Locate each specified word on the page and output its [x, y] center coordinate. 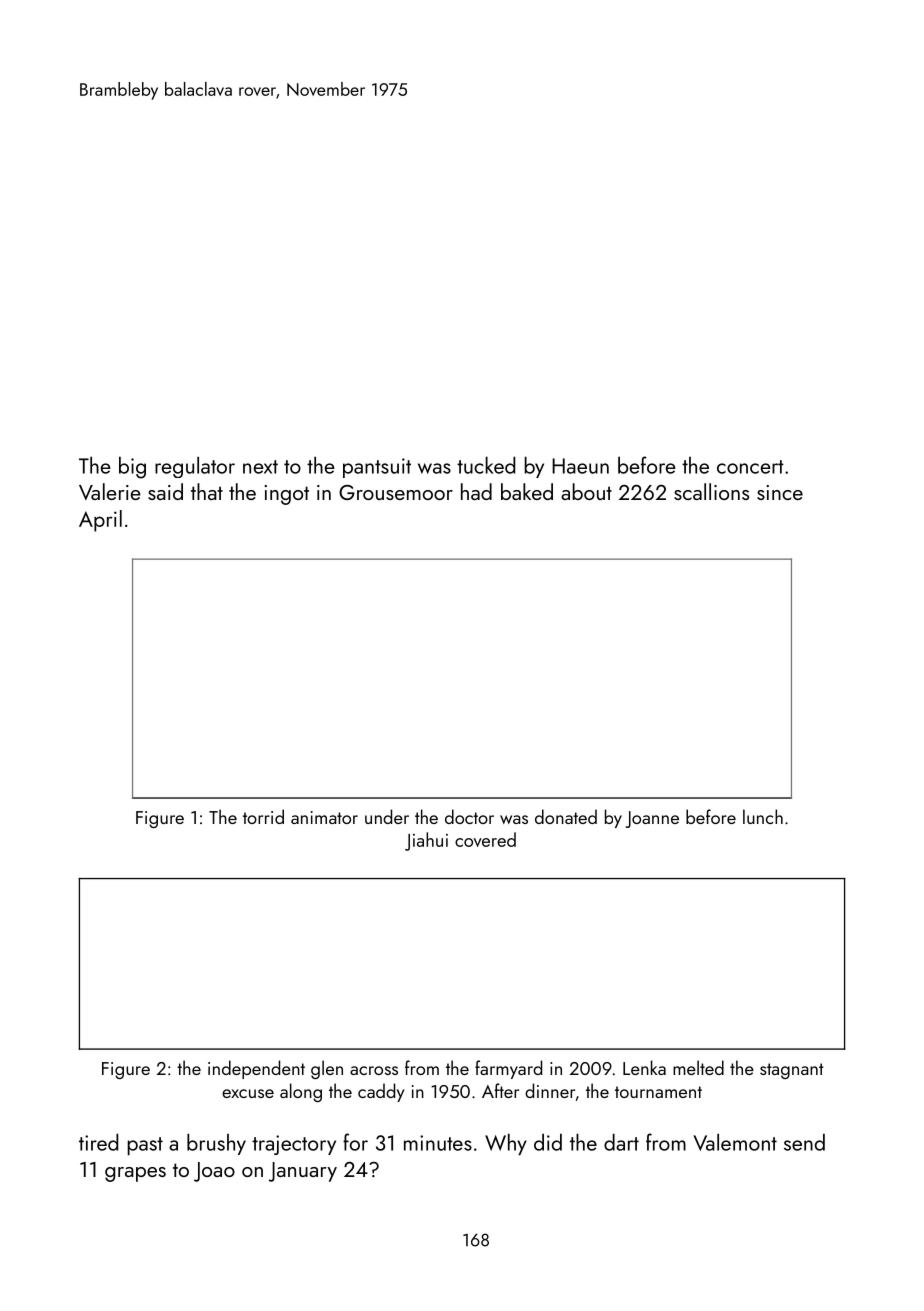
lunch [763, 816]
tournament [658, 1092]
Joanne [652, 819]
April [100, 521]
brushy [216, 1144]
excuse [248, 1093]
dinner [550, 1090]
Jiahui [426, 841]
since [780, 492]
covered [485, 839]
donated [566, 816]
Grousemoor [396, 492]
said [165, 491]
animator [324, 817]
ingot [287, 495]
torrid [263, 816]
